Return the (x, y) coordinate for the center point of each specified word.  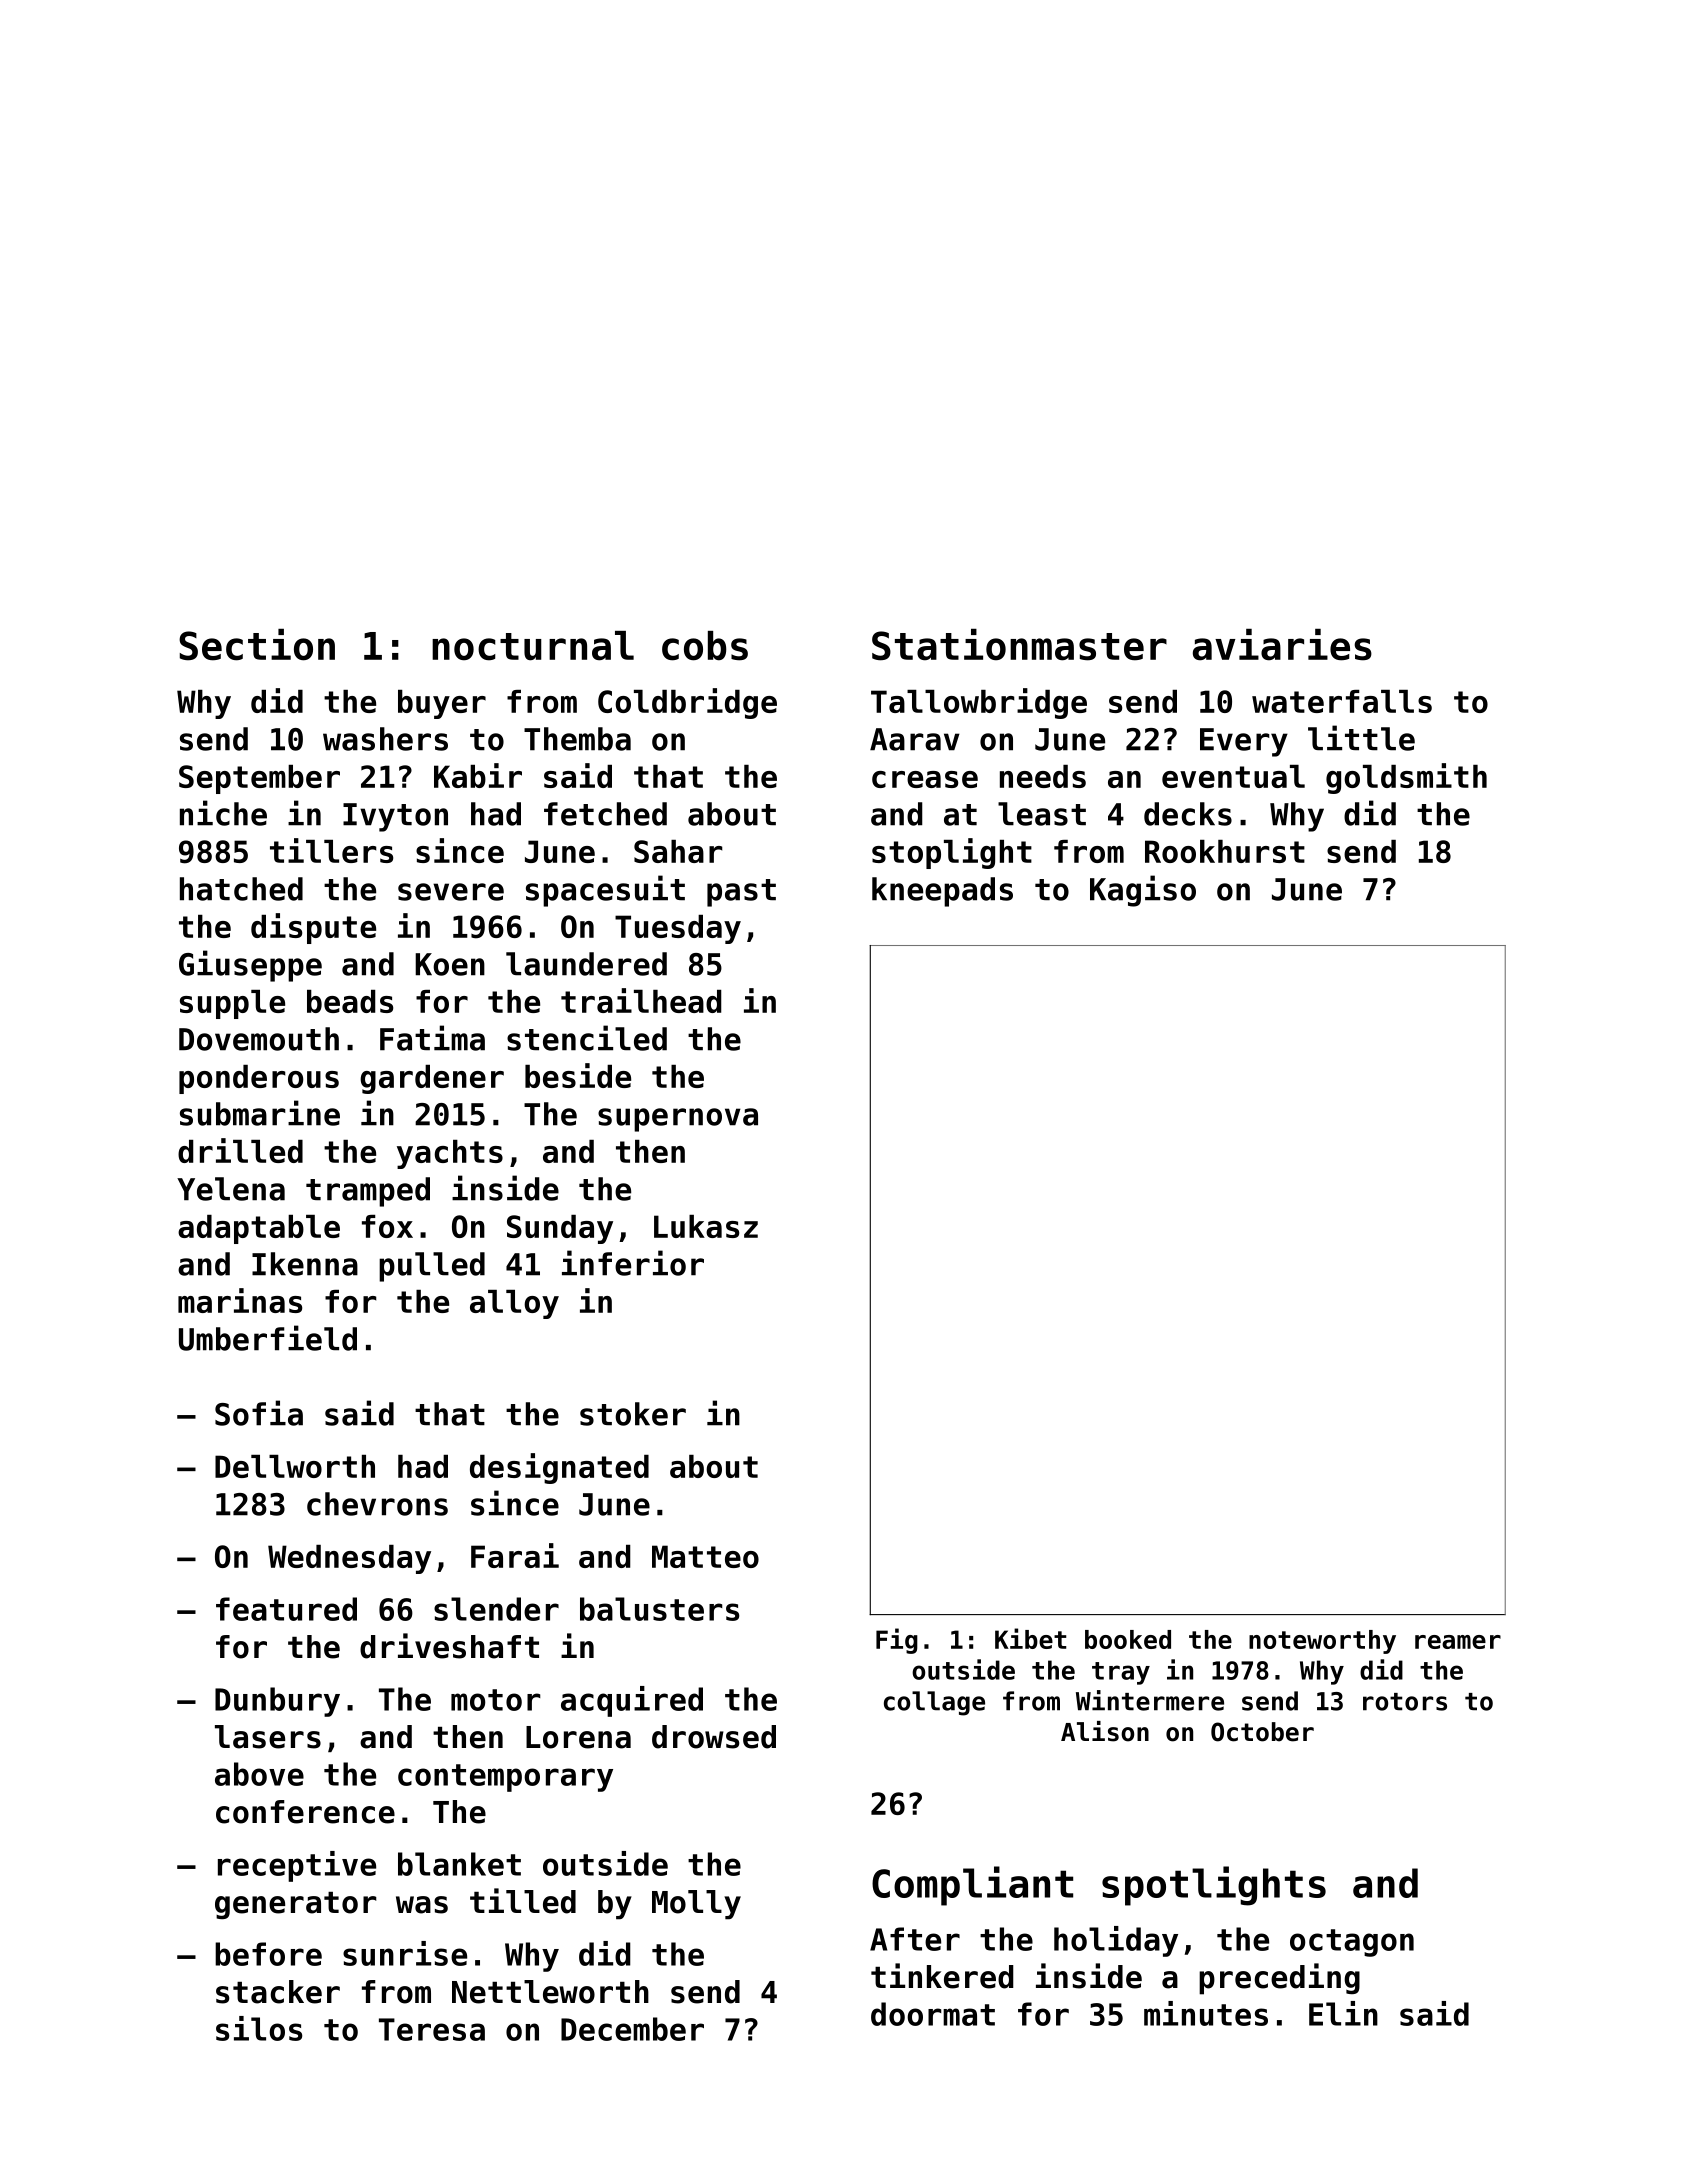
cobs (705, 646)
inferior (633, 1263)
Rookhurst (1225, 851)
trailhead (641, 1000)
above (259, 1774)
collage (934, 1703)
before (268, 1954)
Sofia (259, 1413)
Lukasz (706, 1226)
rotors (1405, 1702)
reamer (1458, 1642)
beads (350, 1001)
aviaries (1282, 645)
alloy (514, 1304)
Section (257, 645)
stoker (633, 1414)
